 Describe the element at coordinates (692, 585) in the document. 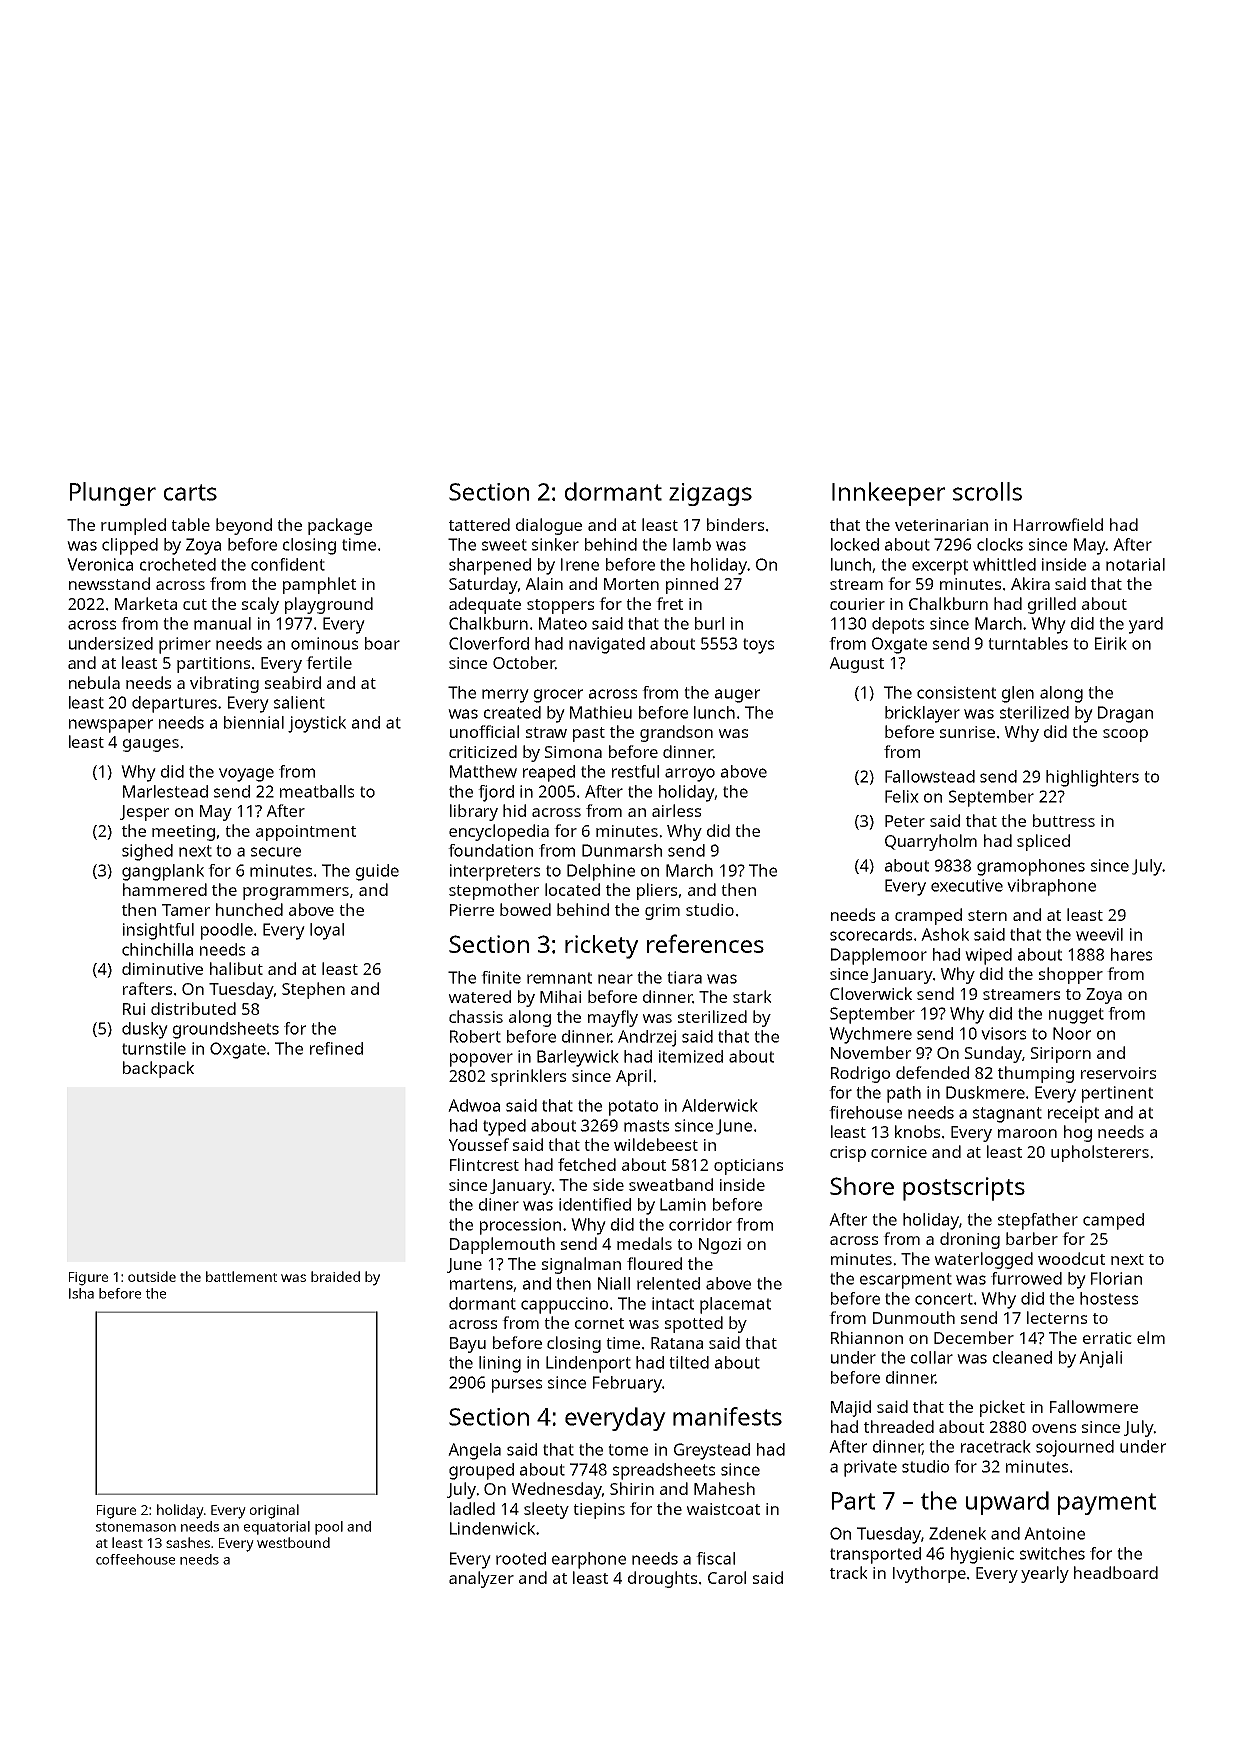

I see `pinned` at that location.
